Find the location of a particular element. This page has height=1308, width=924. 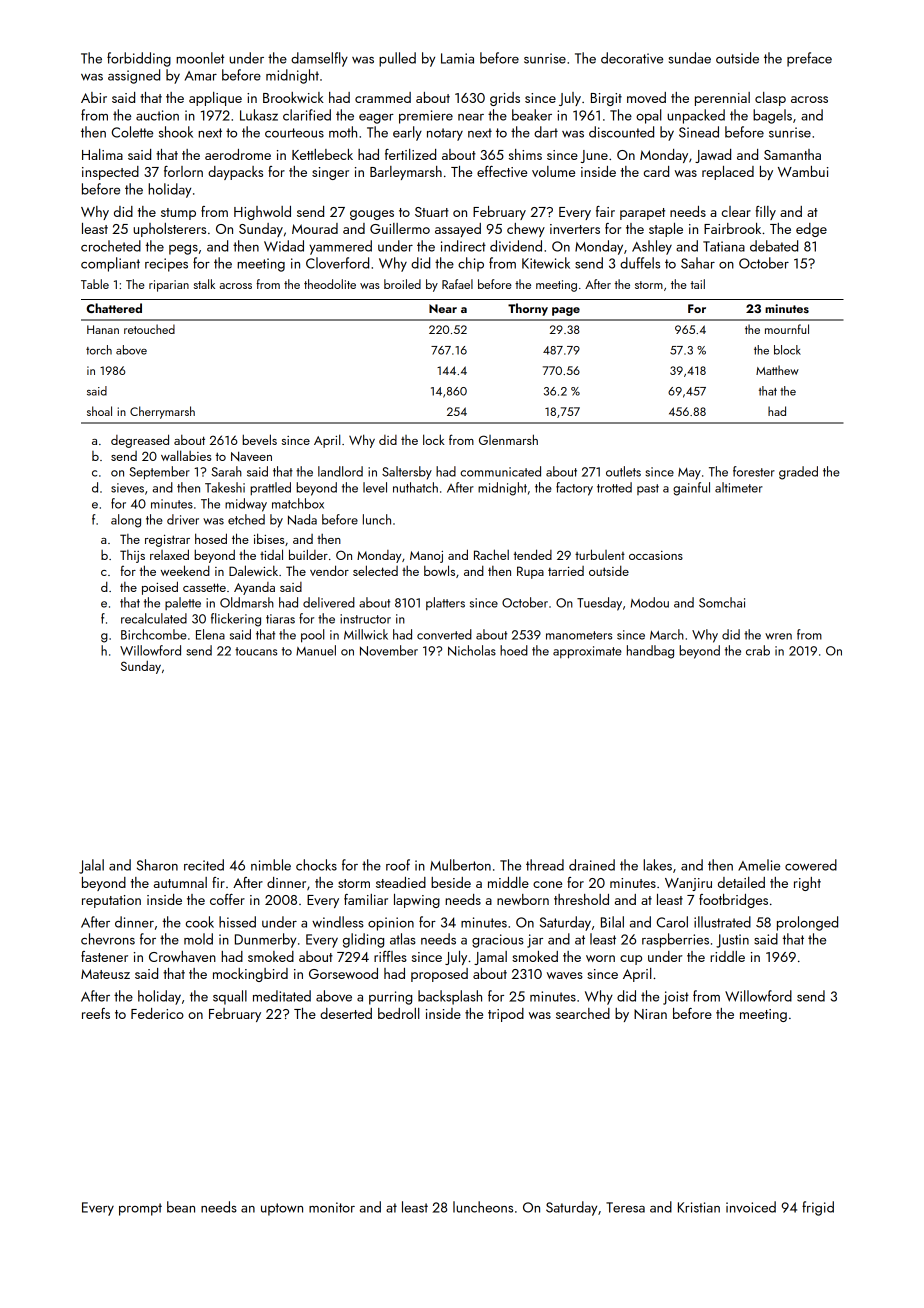

upholsterers is located at coordinates (169, 230).
